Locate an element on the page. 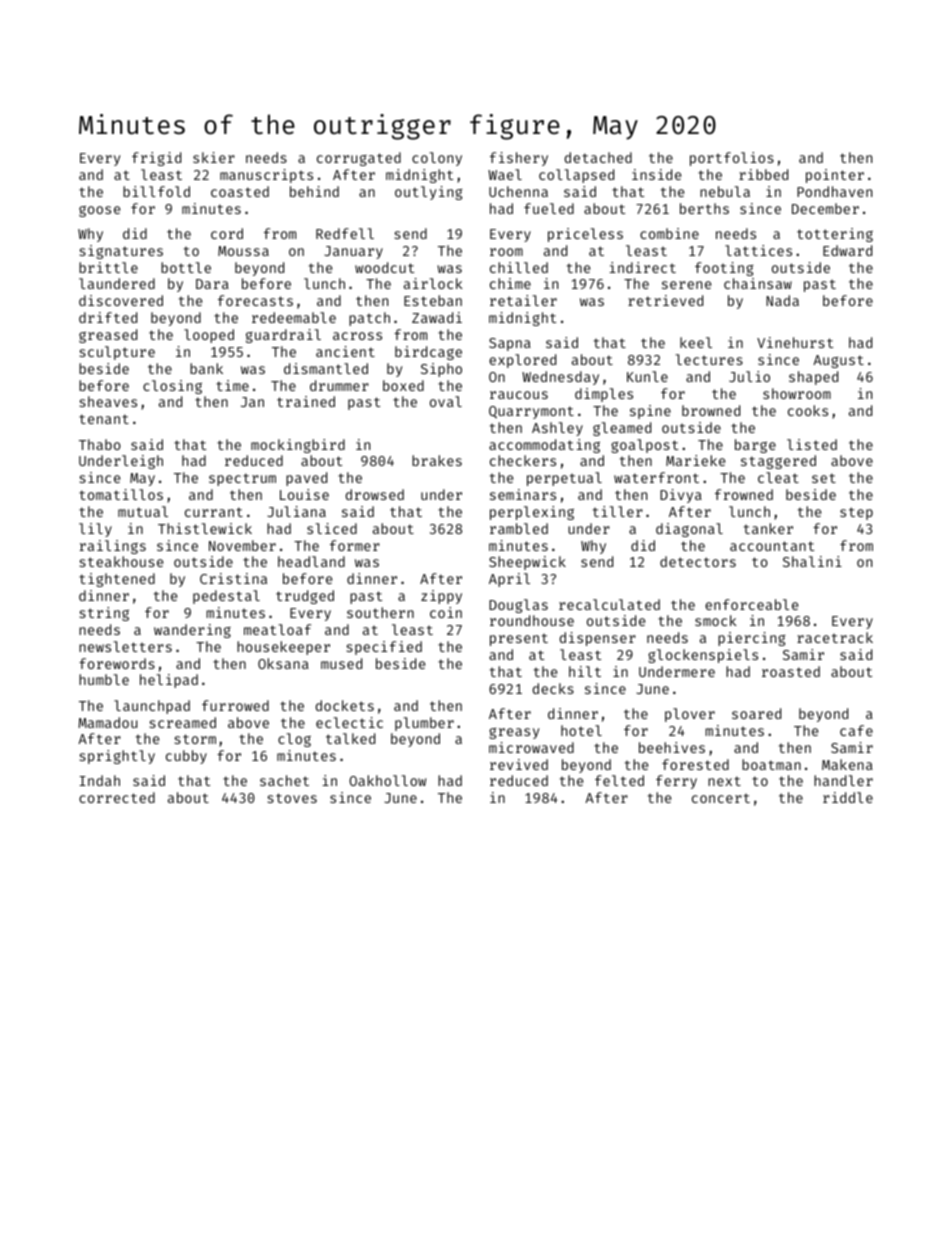 The image size is (952, 1233). Mamadou is located at coordinates (107, 722).
